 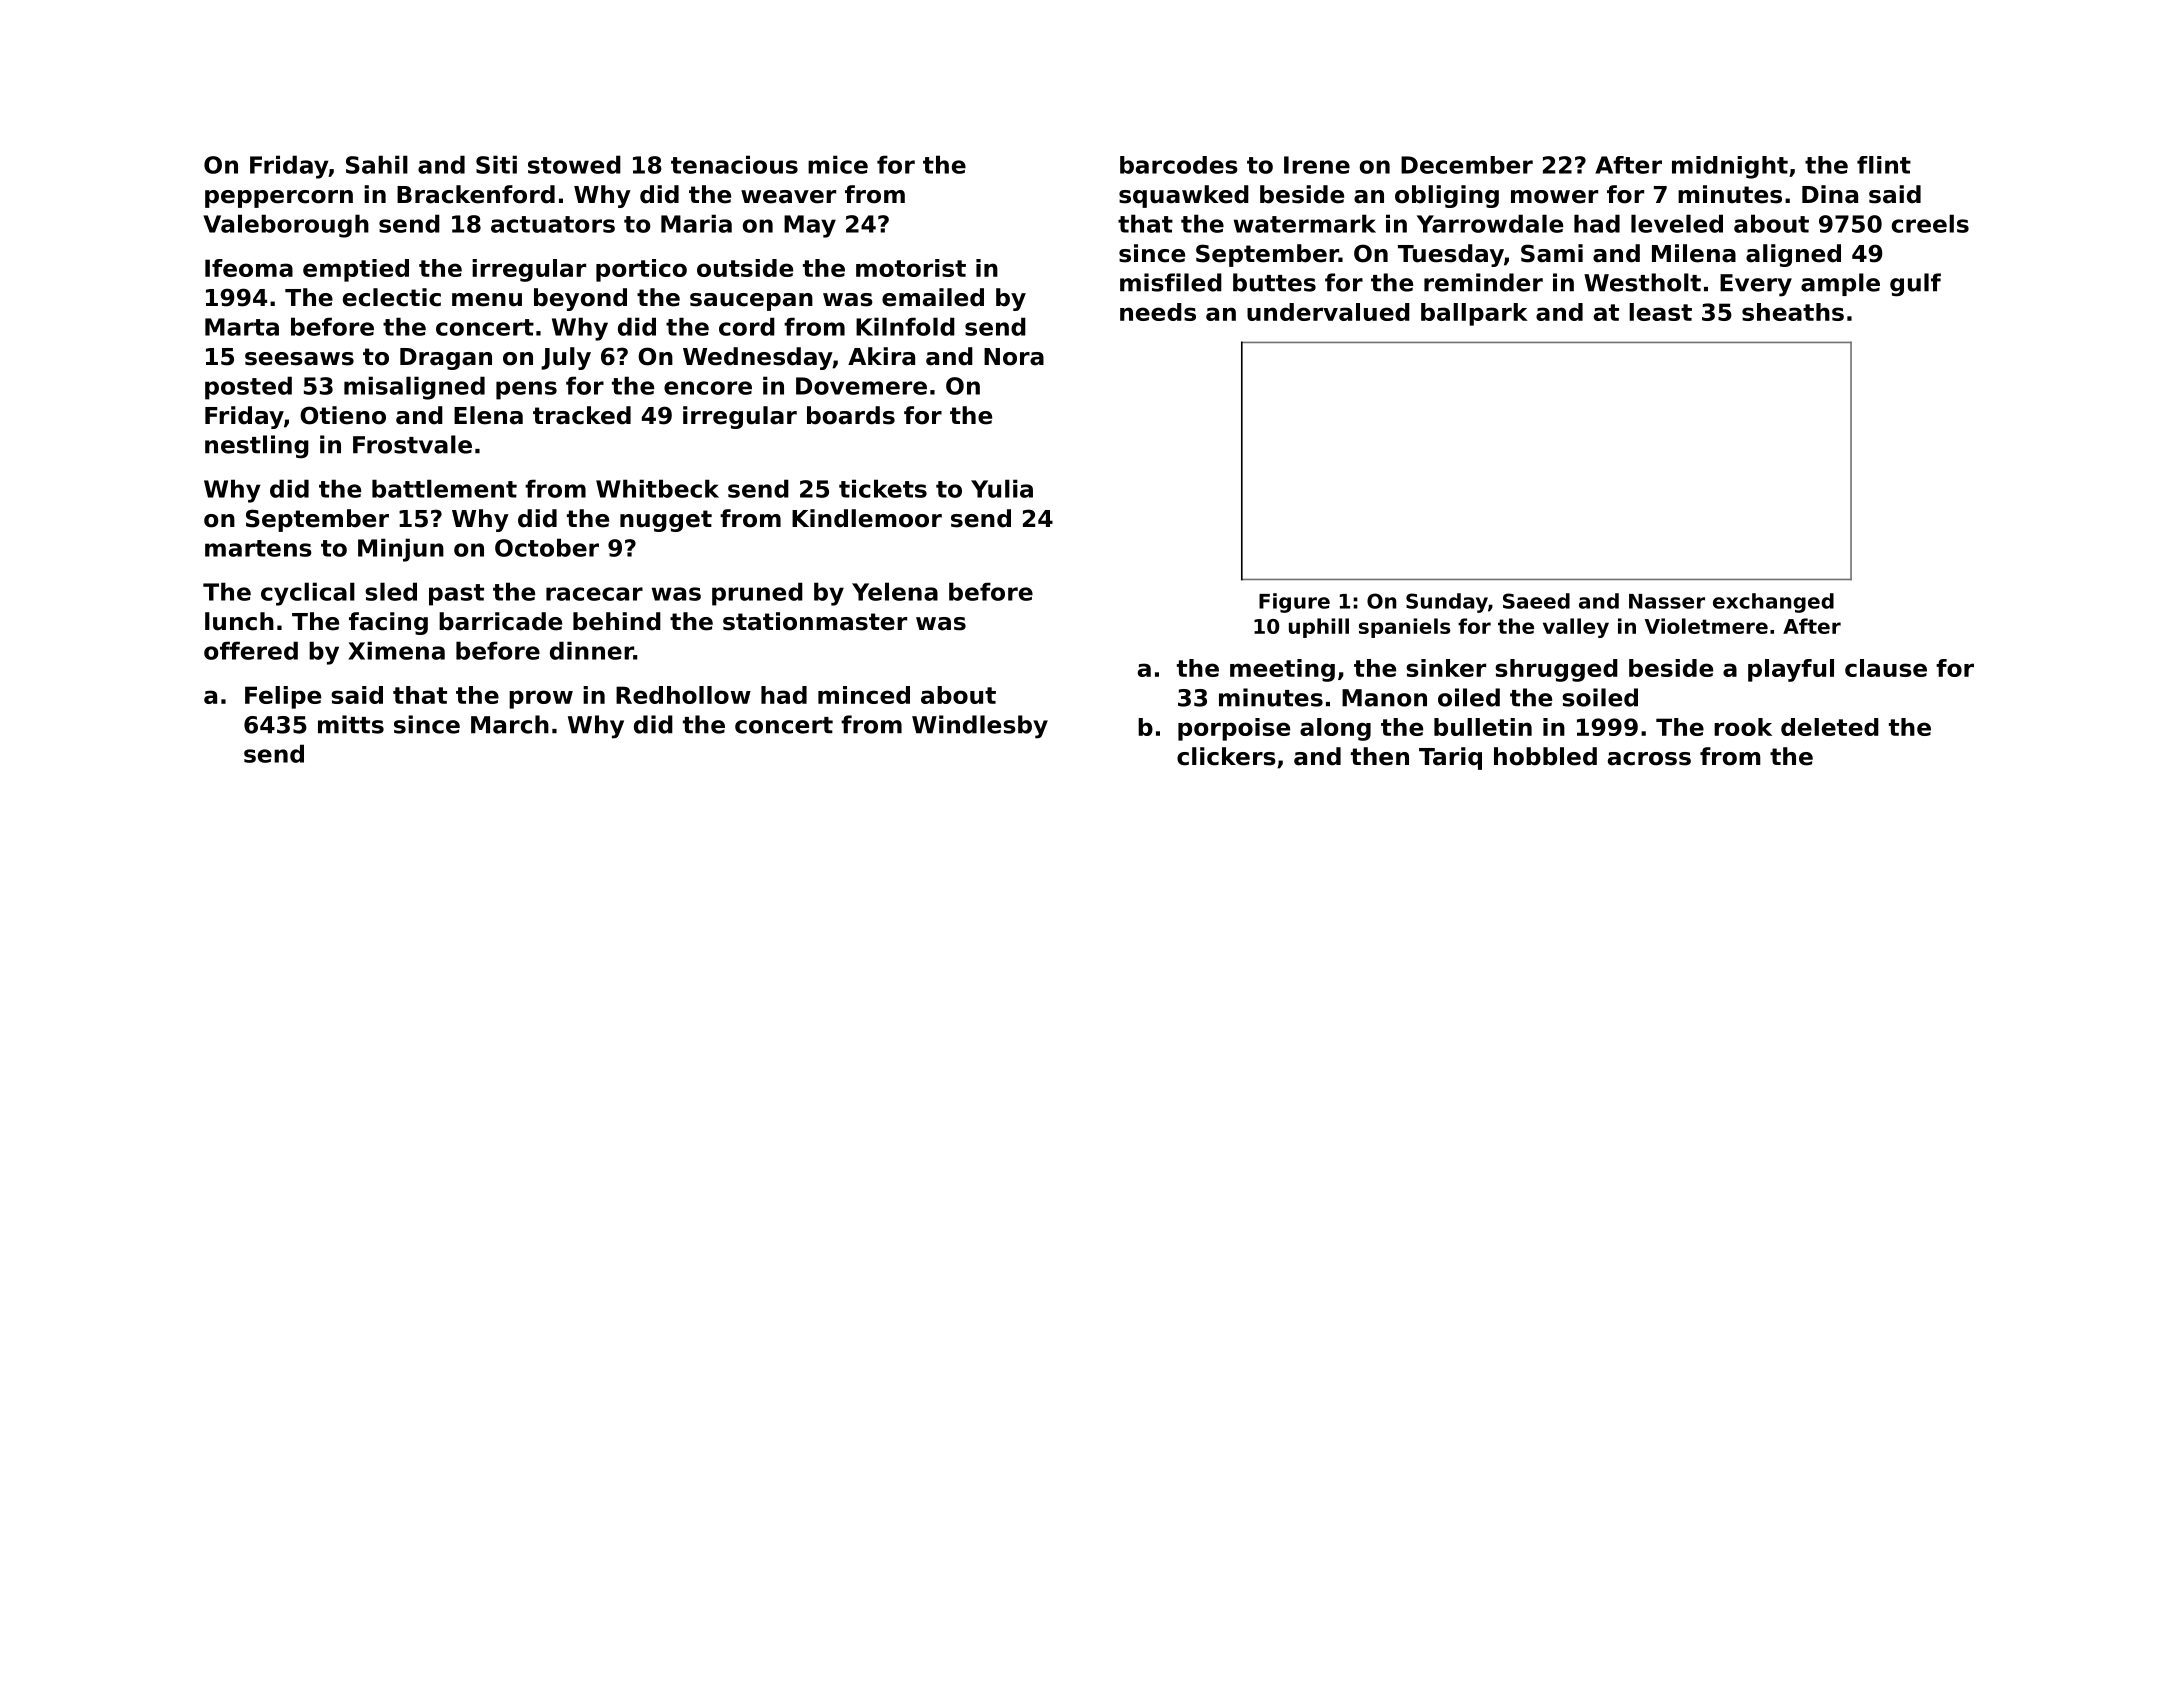 What do you see at coordinates (1773, 603) in the document?
I see `exchanged` at bounding box center [1773, 603].
